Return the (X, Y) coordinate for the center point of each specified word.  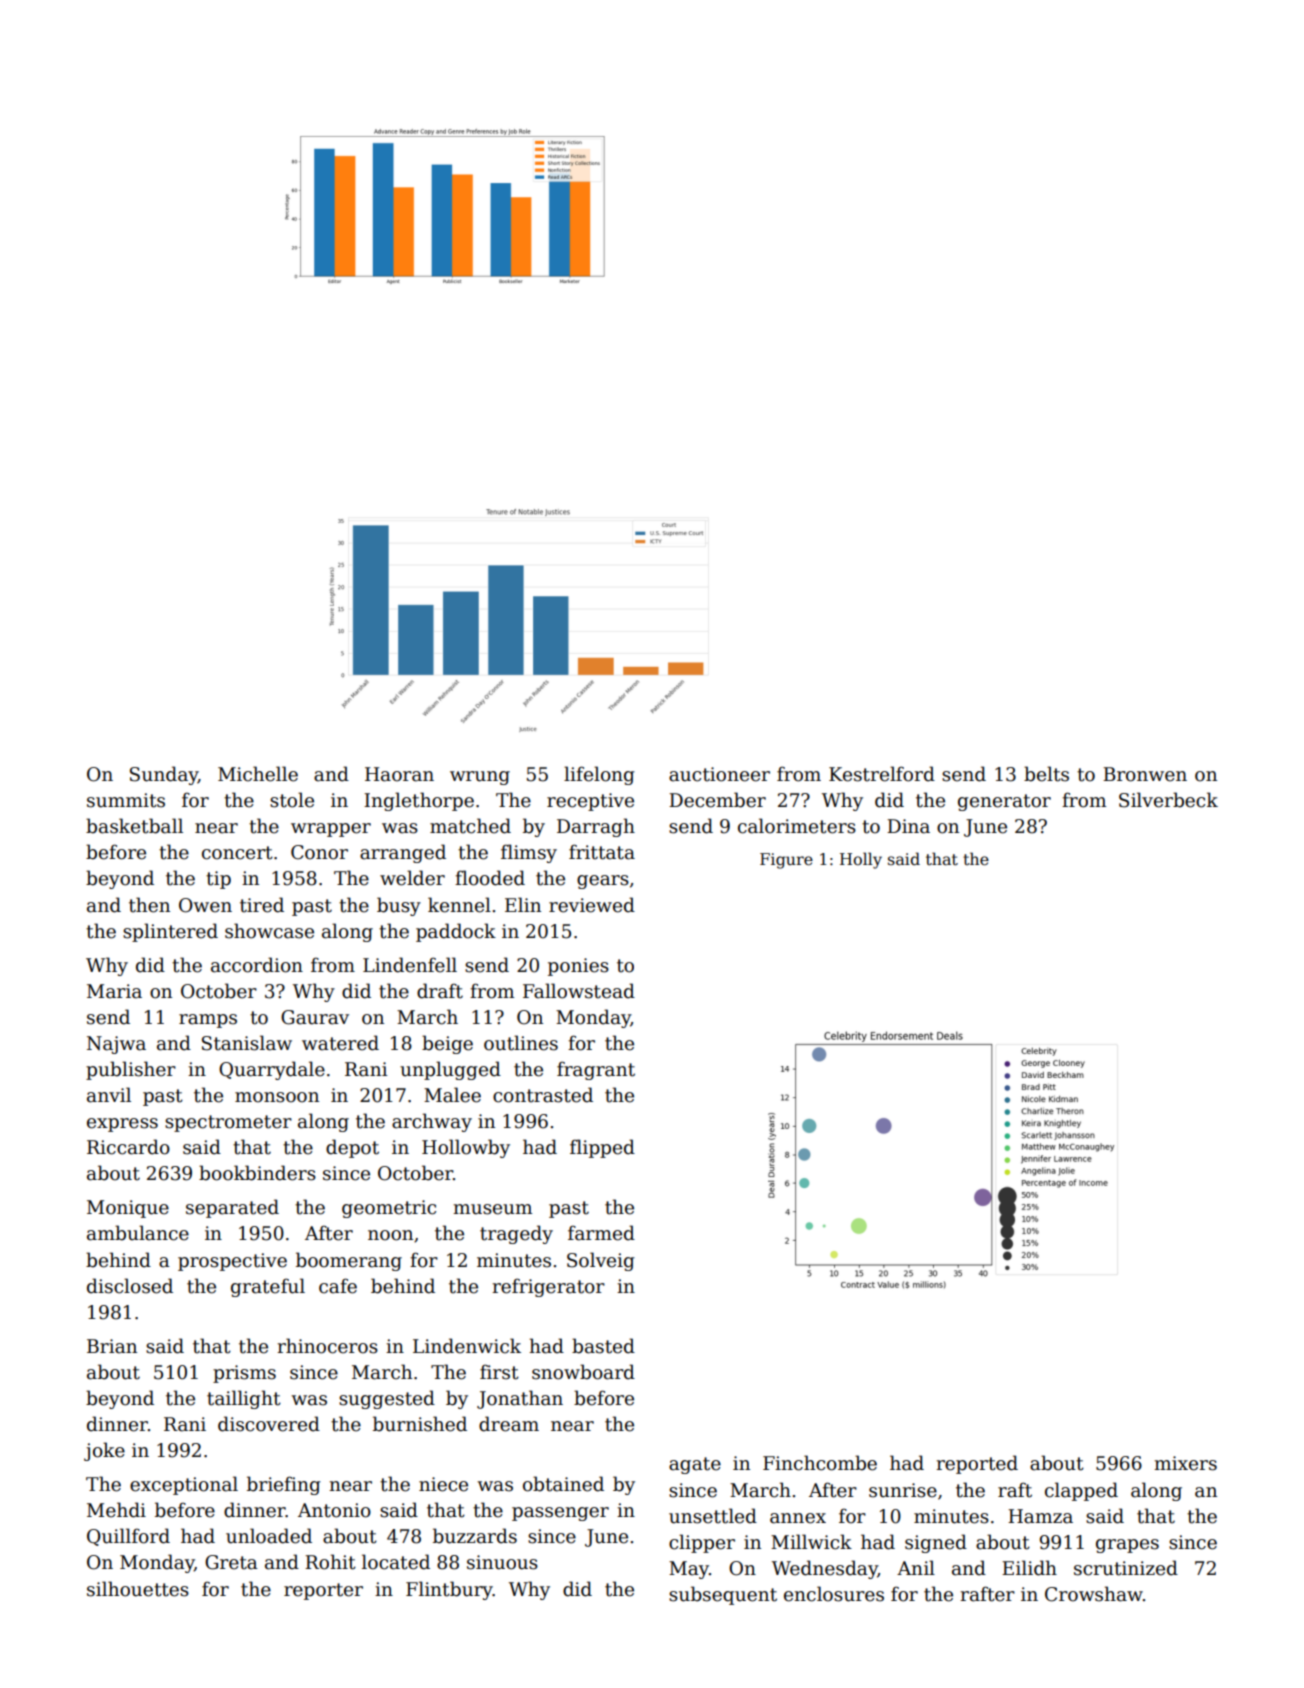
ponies (578, 967)
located (396, 1562)
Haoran (399, 774)
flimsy (529, 853)
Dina (908, 826)
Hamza (1040, 1516)
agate (695, 1465)
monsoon (277, 1097)
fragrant (596, 1070)
